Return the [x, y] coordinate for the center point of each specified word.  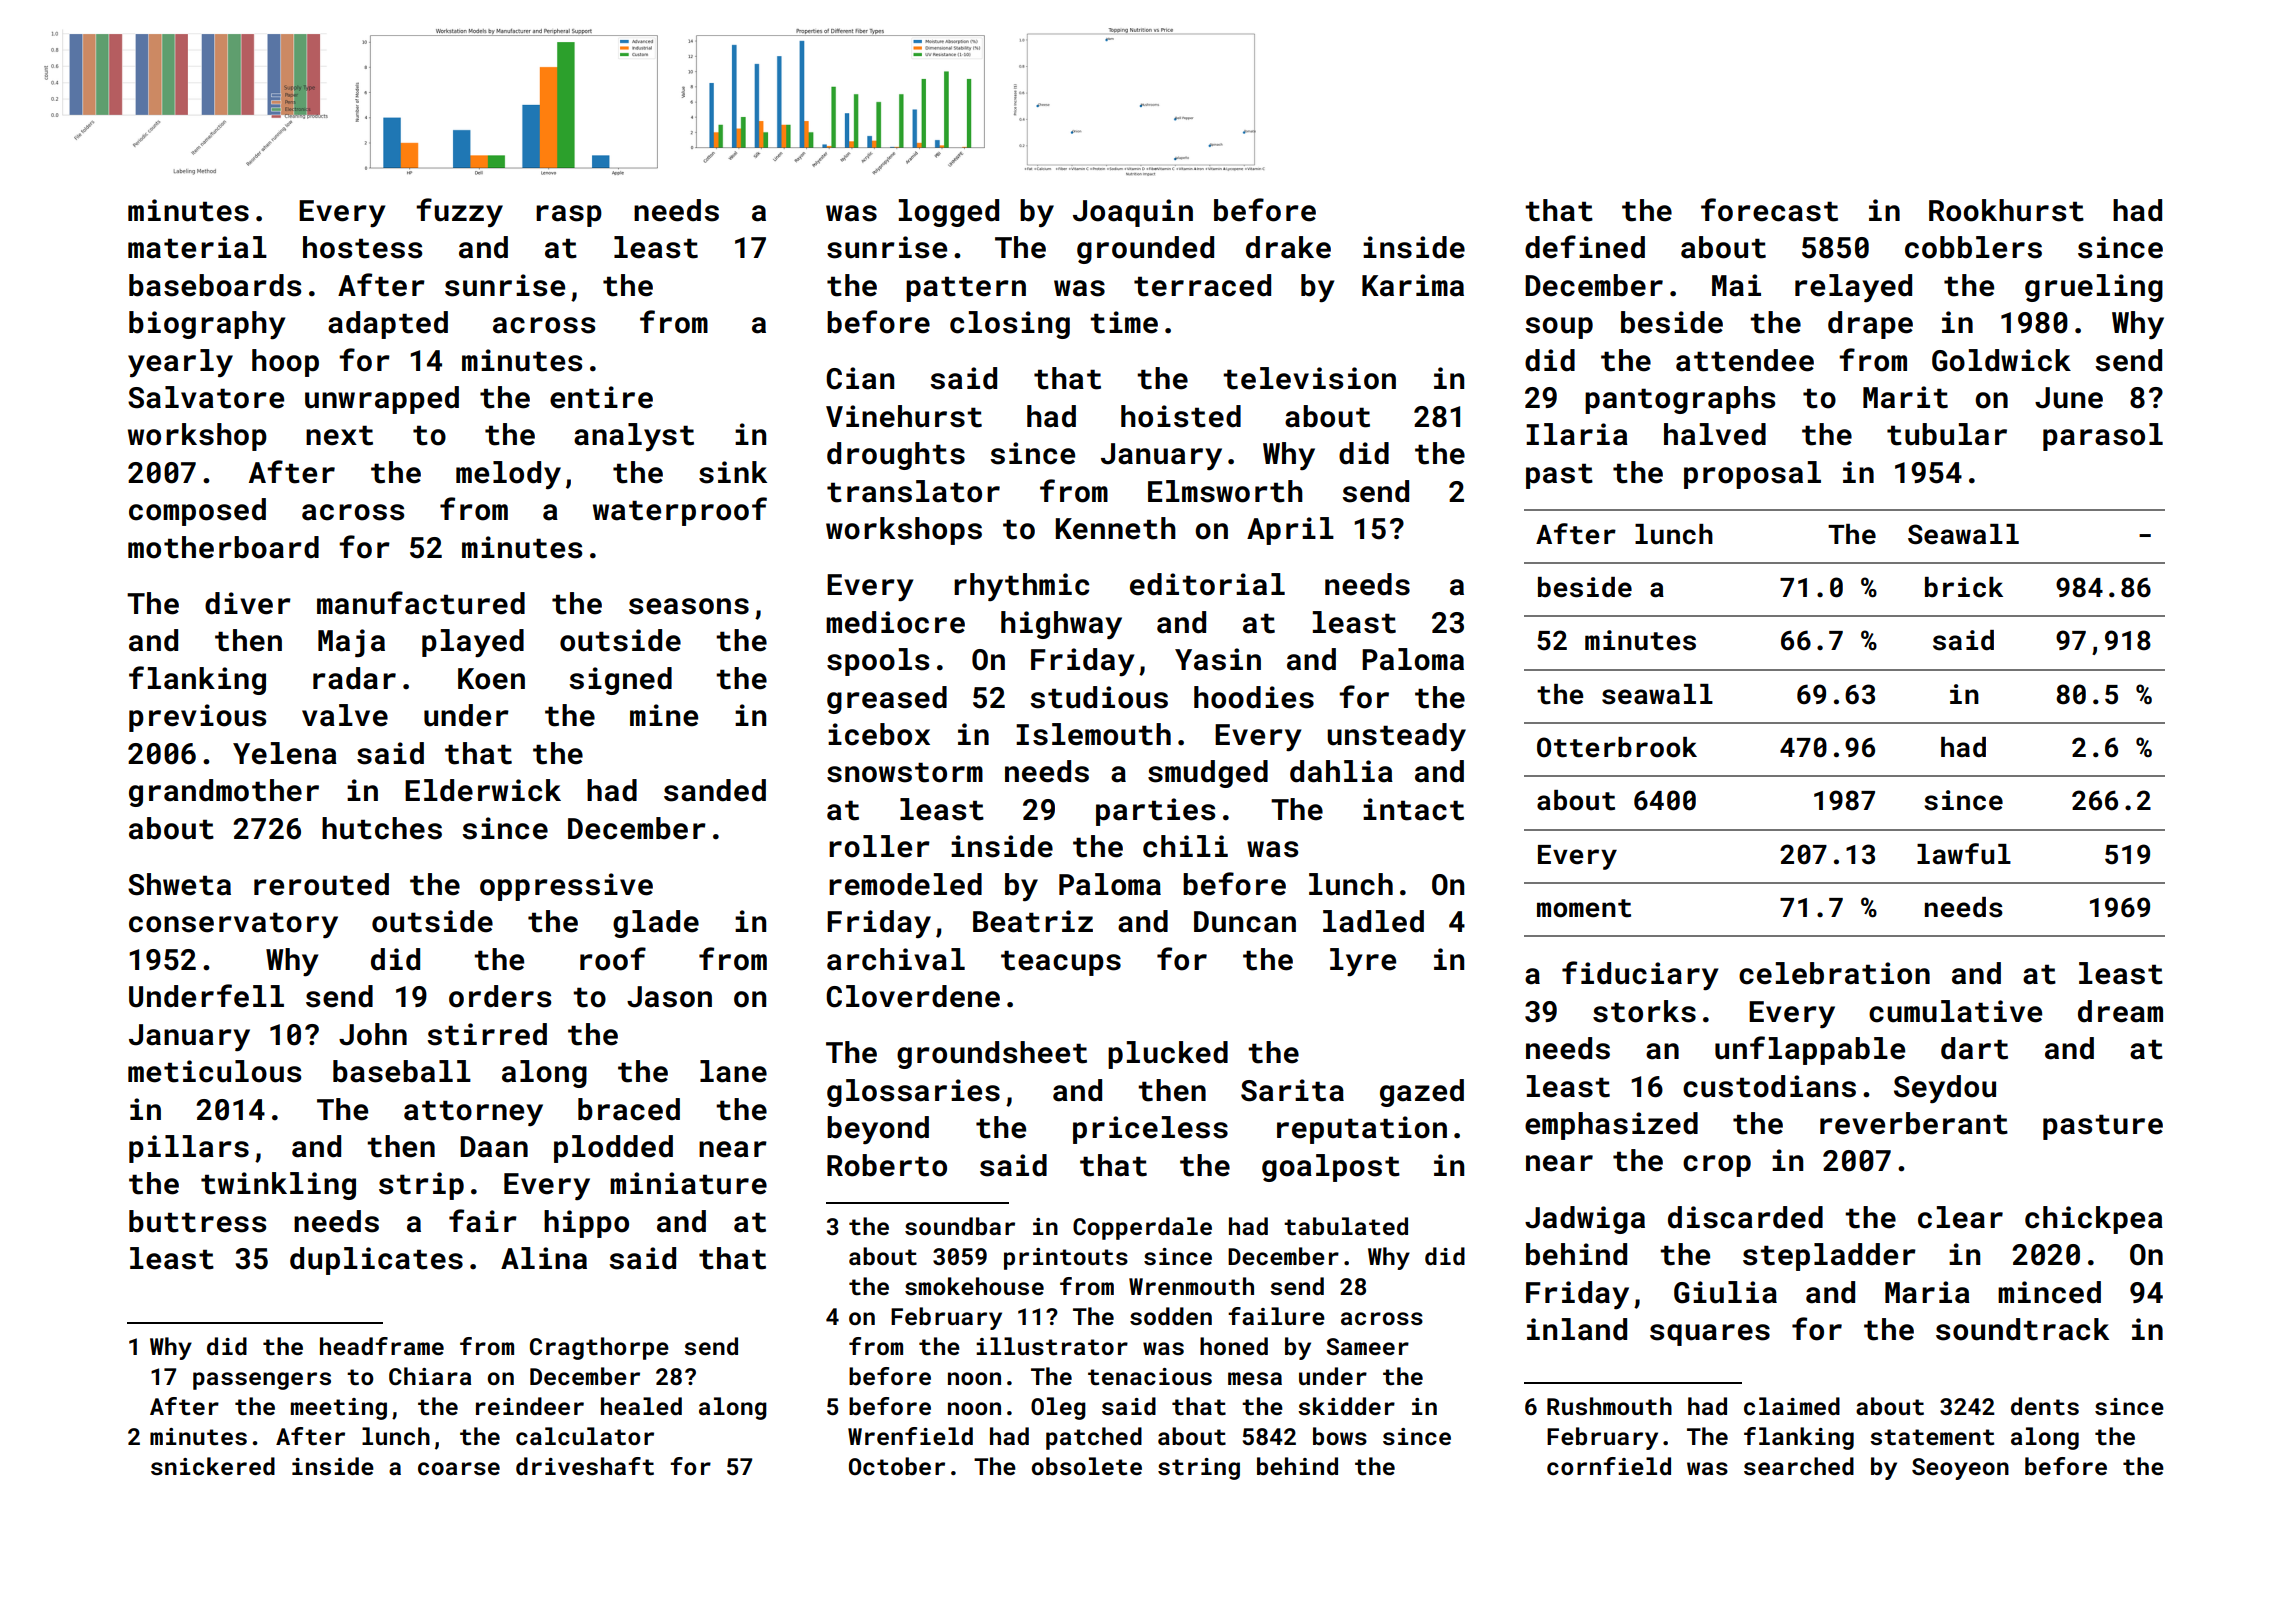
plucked [1168, 1055]
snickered [213, 1466]
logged [949, 213]
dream [2120, 1011]
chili [1185, 846]
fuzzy [459, 213]
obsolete [1087, 1466]
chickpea [2094, 1220]
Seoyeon [1960, 1469]
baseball [402, 1071]
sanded [715, 790]
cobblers [1973, 247]
